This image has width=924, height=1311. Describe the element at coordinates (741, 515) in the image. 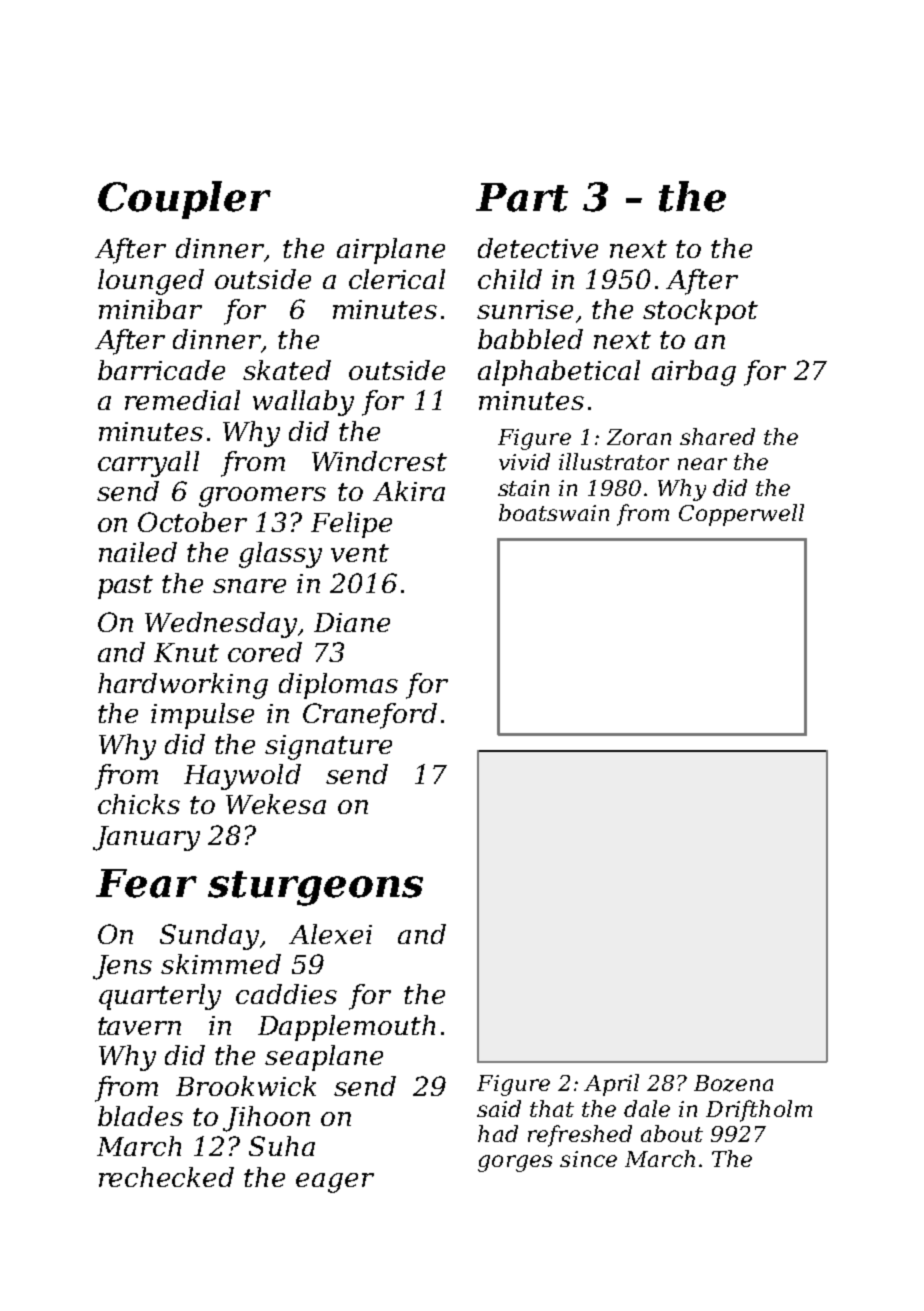

I see `Copperwell` at that location.
